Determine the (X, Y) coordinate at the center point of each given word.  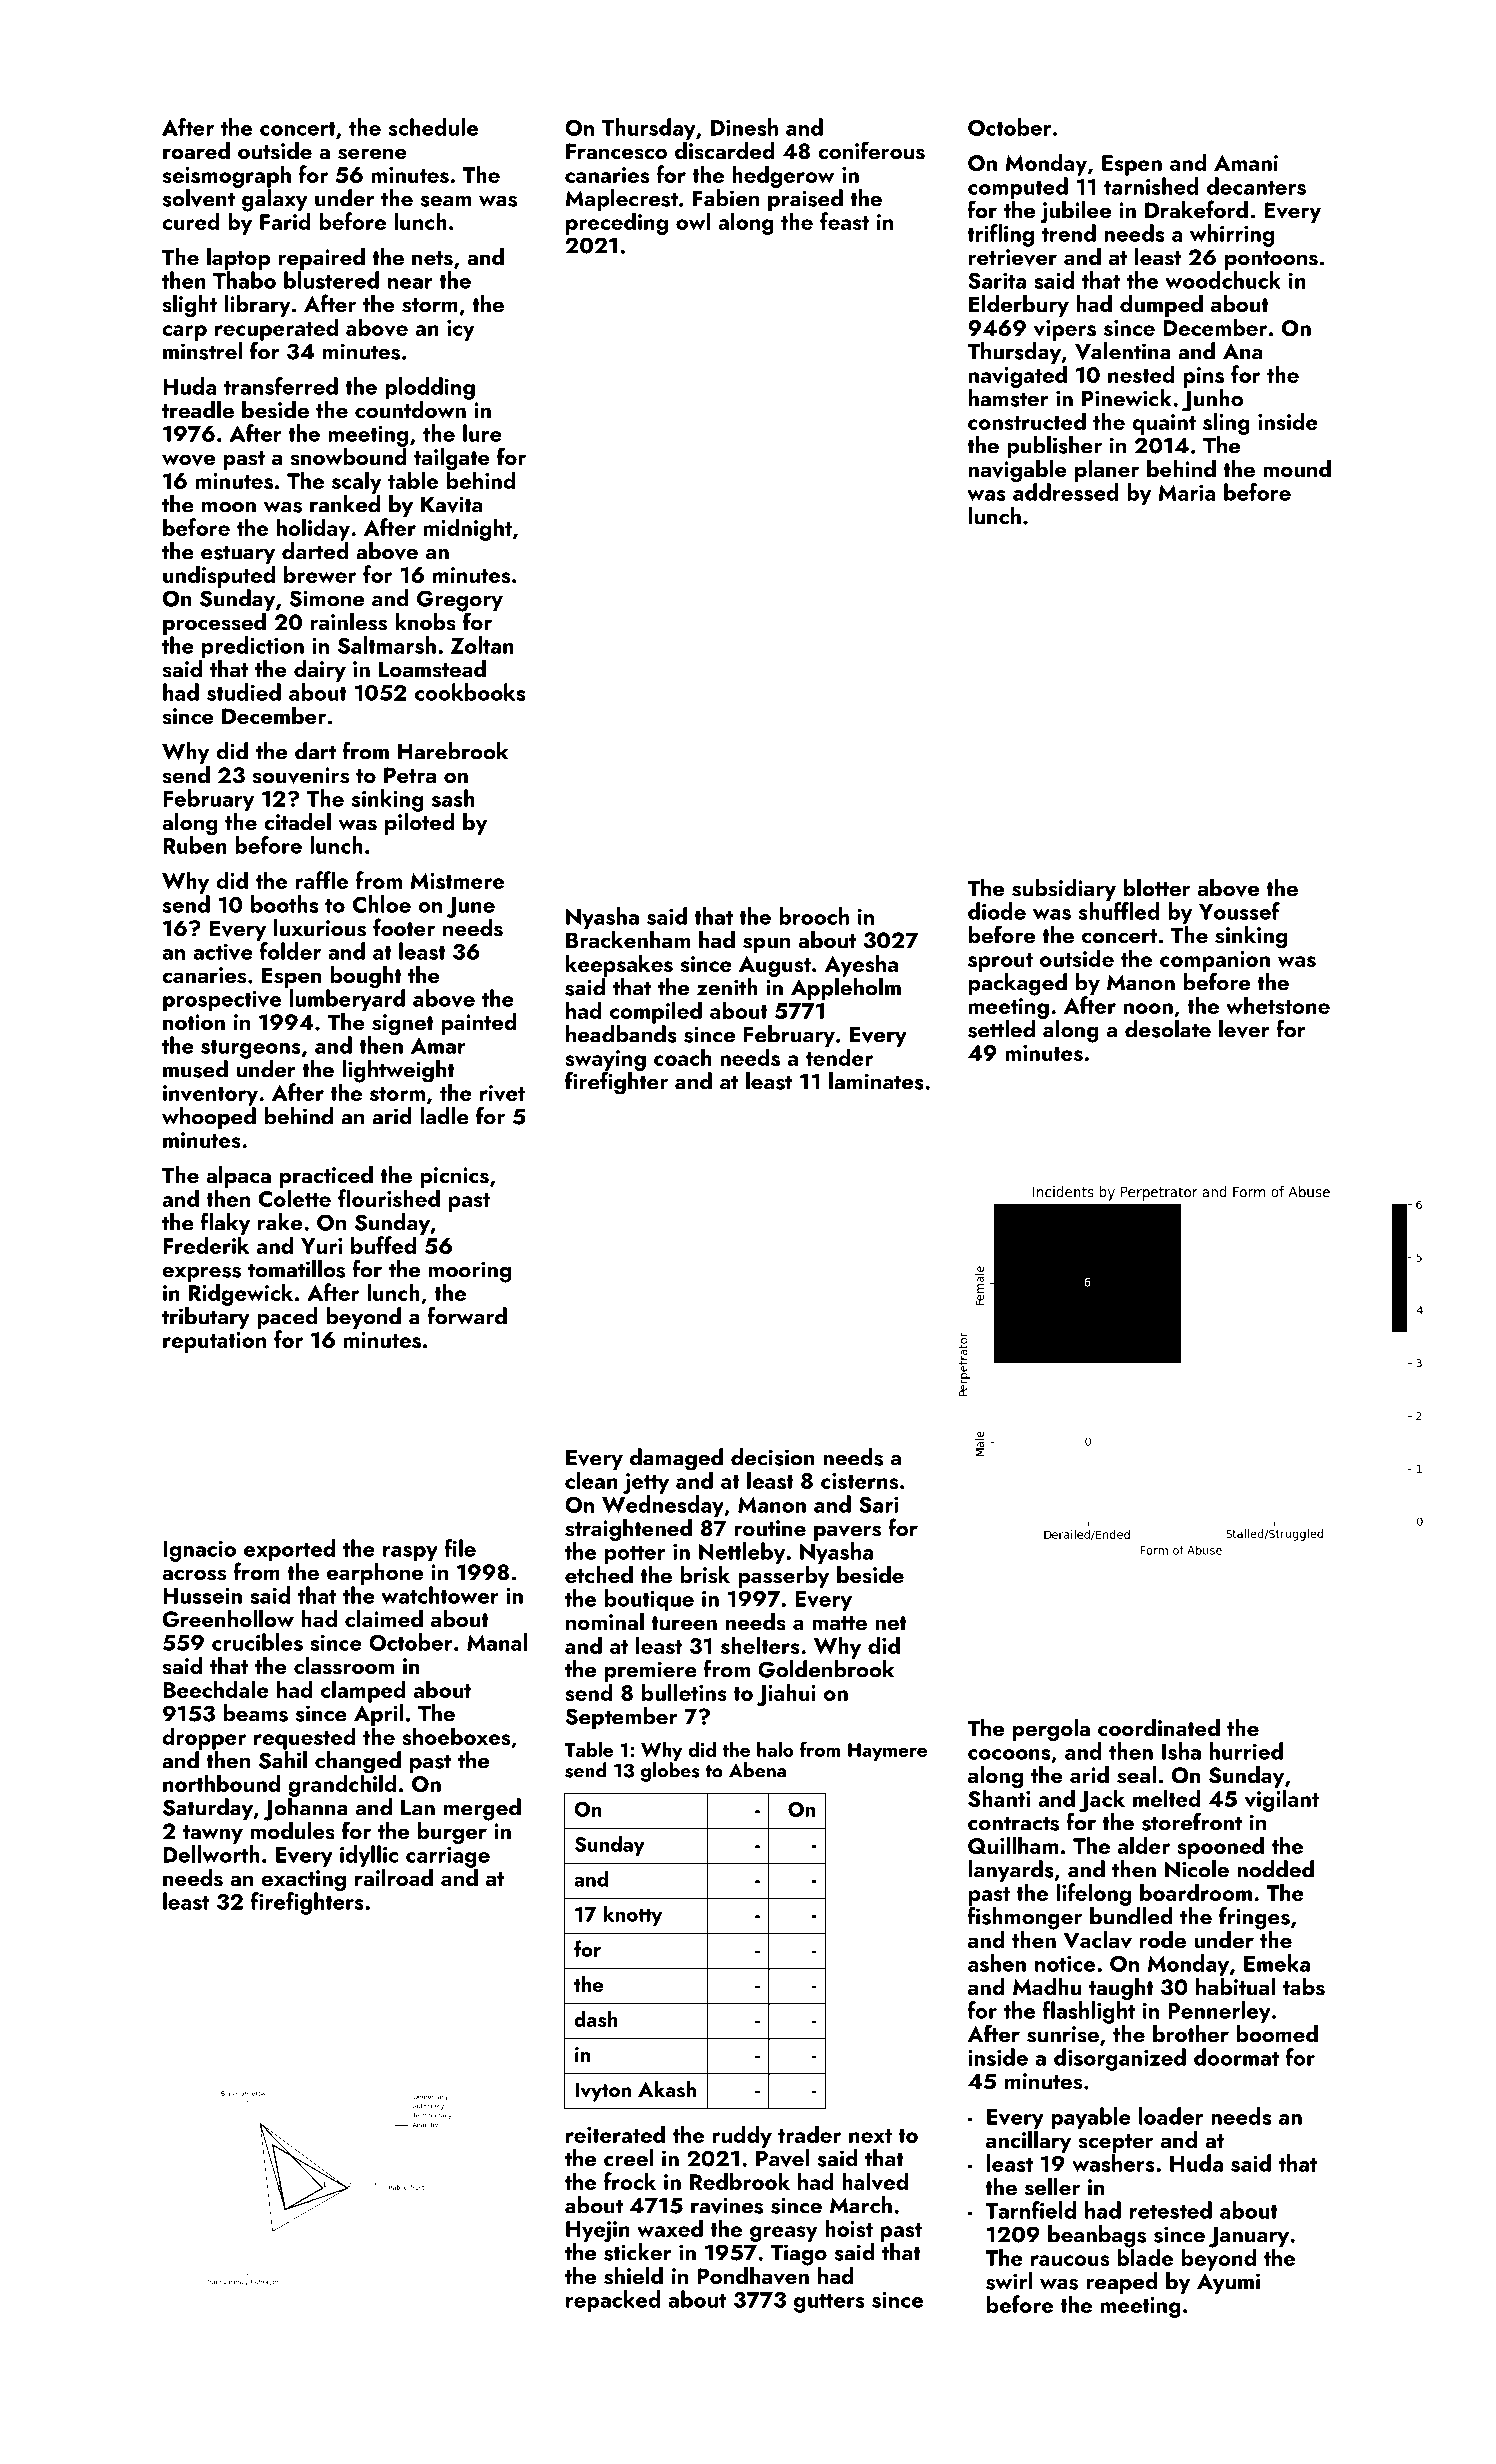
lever (1244, 1029)
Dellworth (211, 1854)
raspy (410, 1554)
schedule (433, 127)
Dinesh (744, 127)
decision (773, 1457)
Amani (1246, 163)
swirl (1009, 2281)
